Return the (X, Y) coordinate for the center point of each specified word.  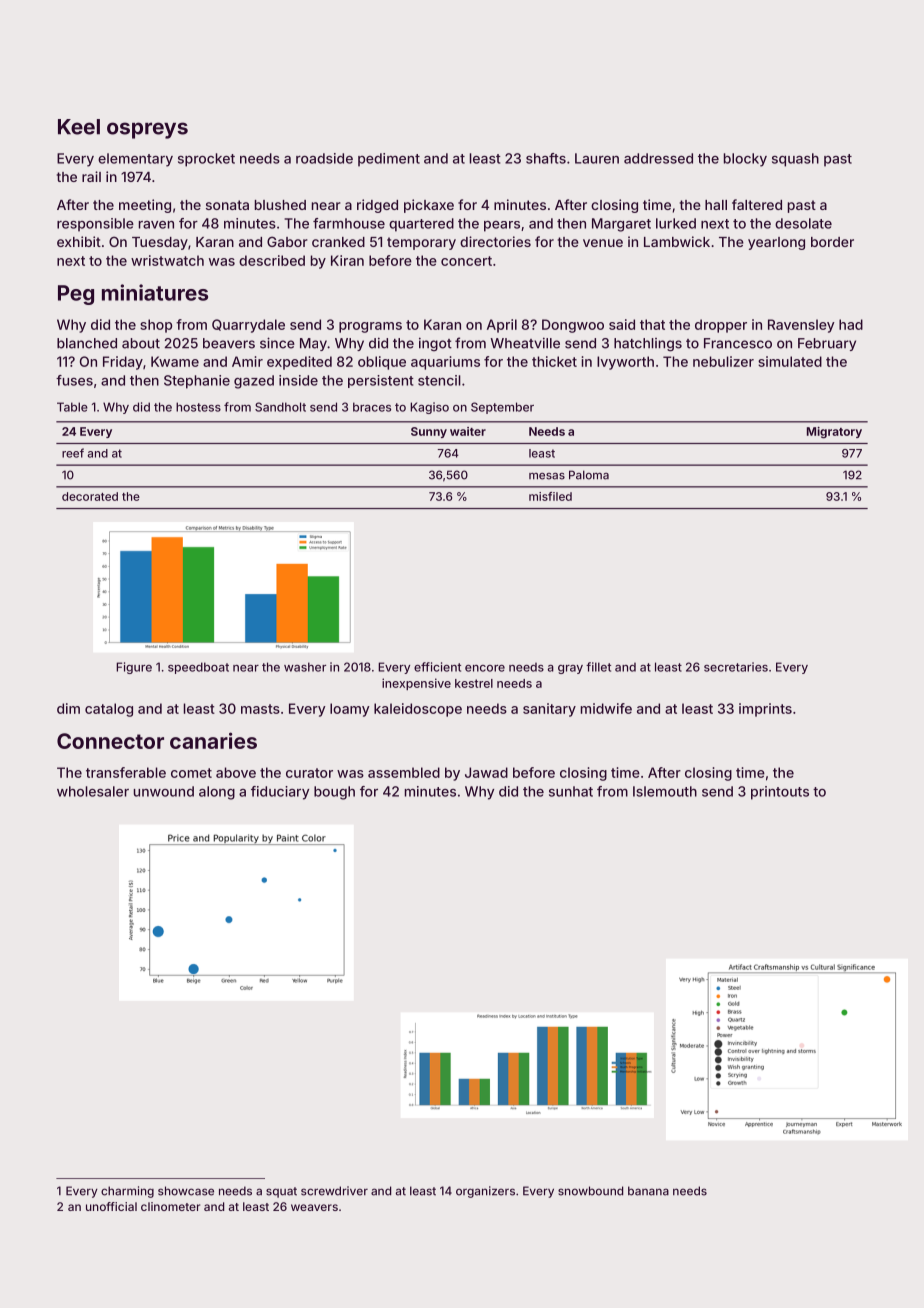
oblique (382, 363)
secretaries (736, 667)
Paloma (589, 475)
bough (334, 793)
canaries (213, 740)
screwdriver (334, 1191)
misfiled (550, 496)
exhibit (79, 241)
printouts (780, 793)
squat (281, 1192)
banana (648, 1191)
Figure (134, 668)
